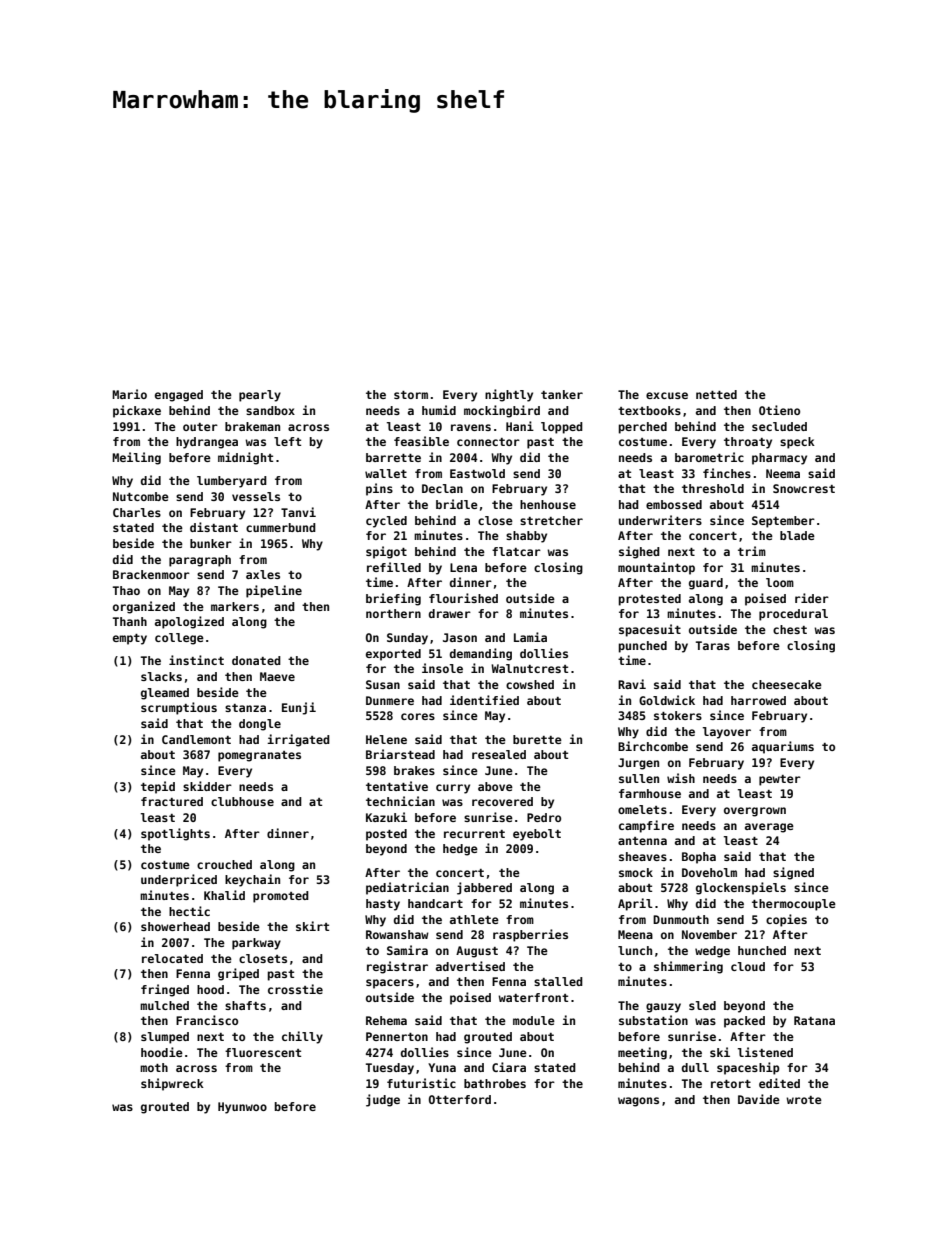  Describe the element at coordinates (797, 535) in the page. I see `blade` at that location.
